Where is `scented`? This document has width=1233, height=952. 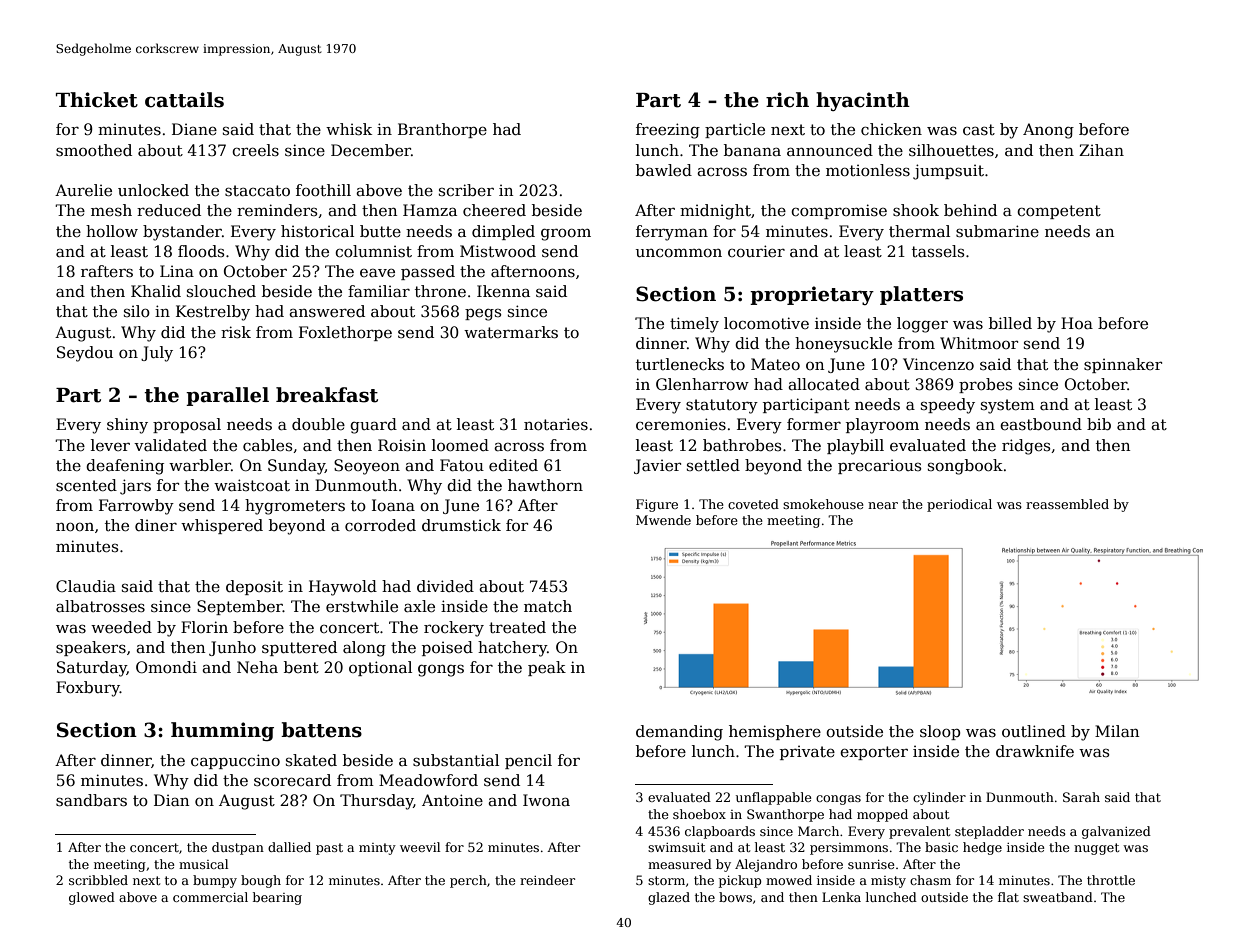
scented is located at coordinates (86, 485).
